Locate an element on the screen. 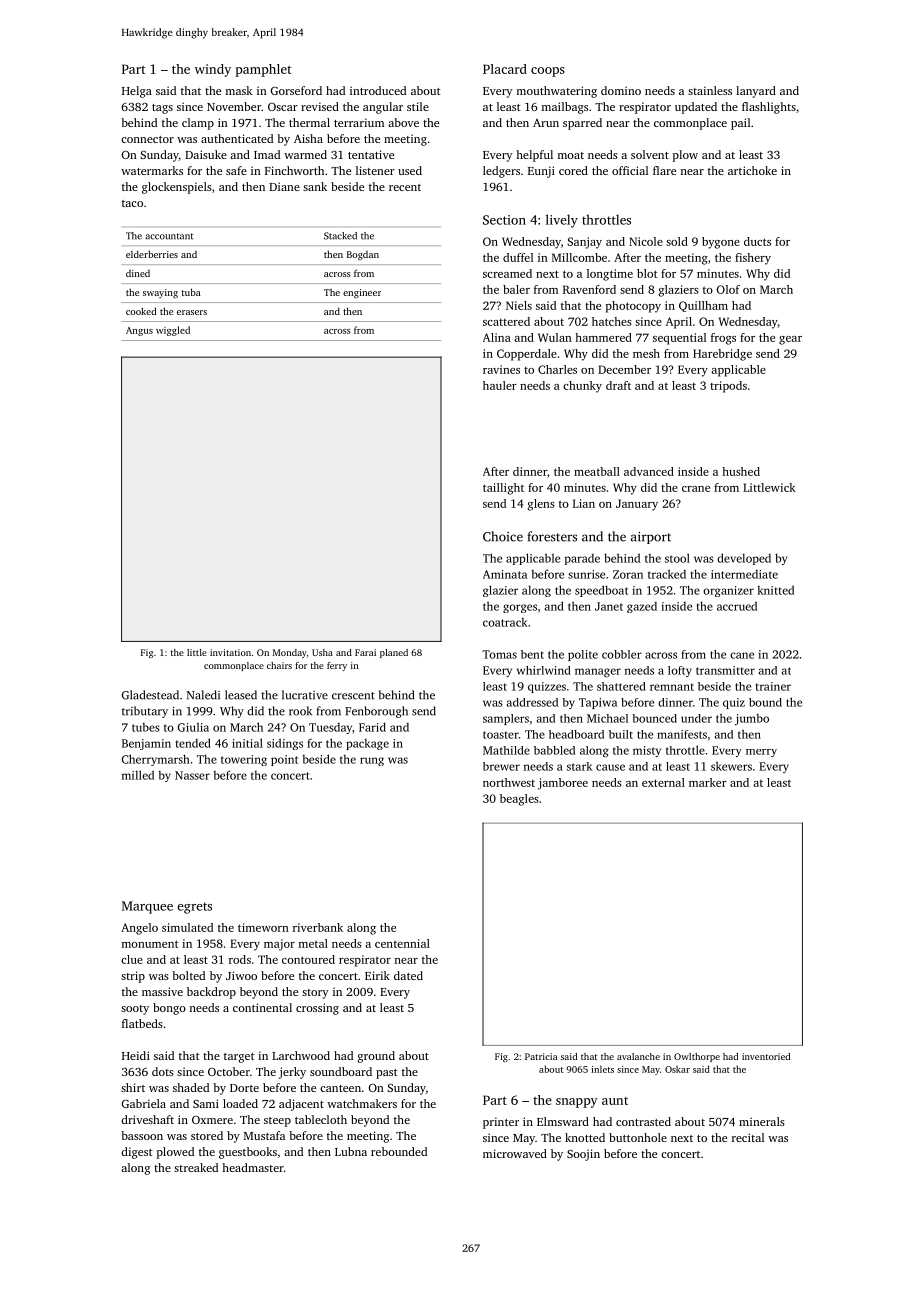 Image resolution: width=924 pixels, height=1308 pixels. Lubna is located at coordinates (351, 1151).
